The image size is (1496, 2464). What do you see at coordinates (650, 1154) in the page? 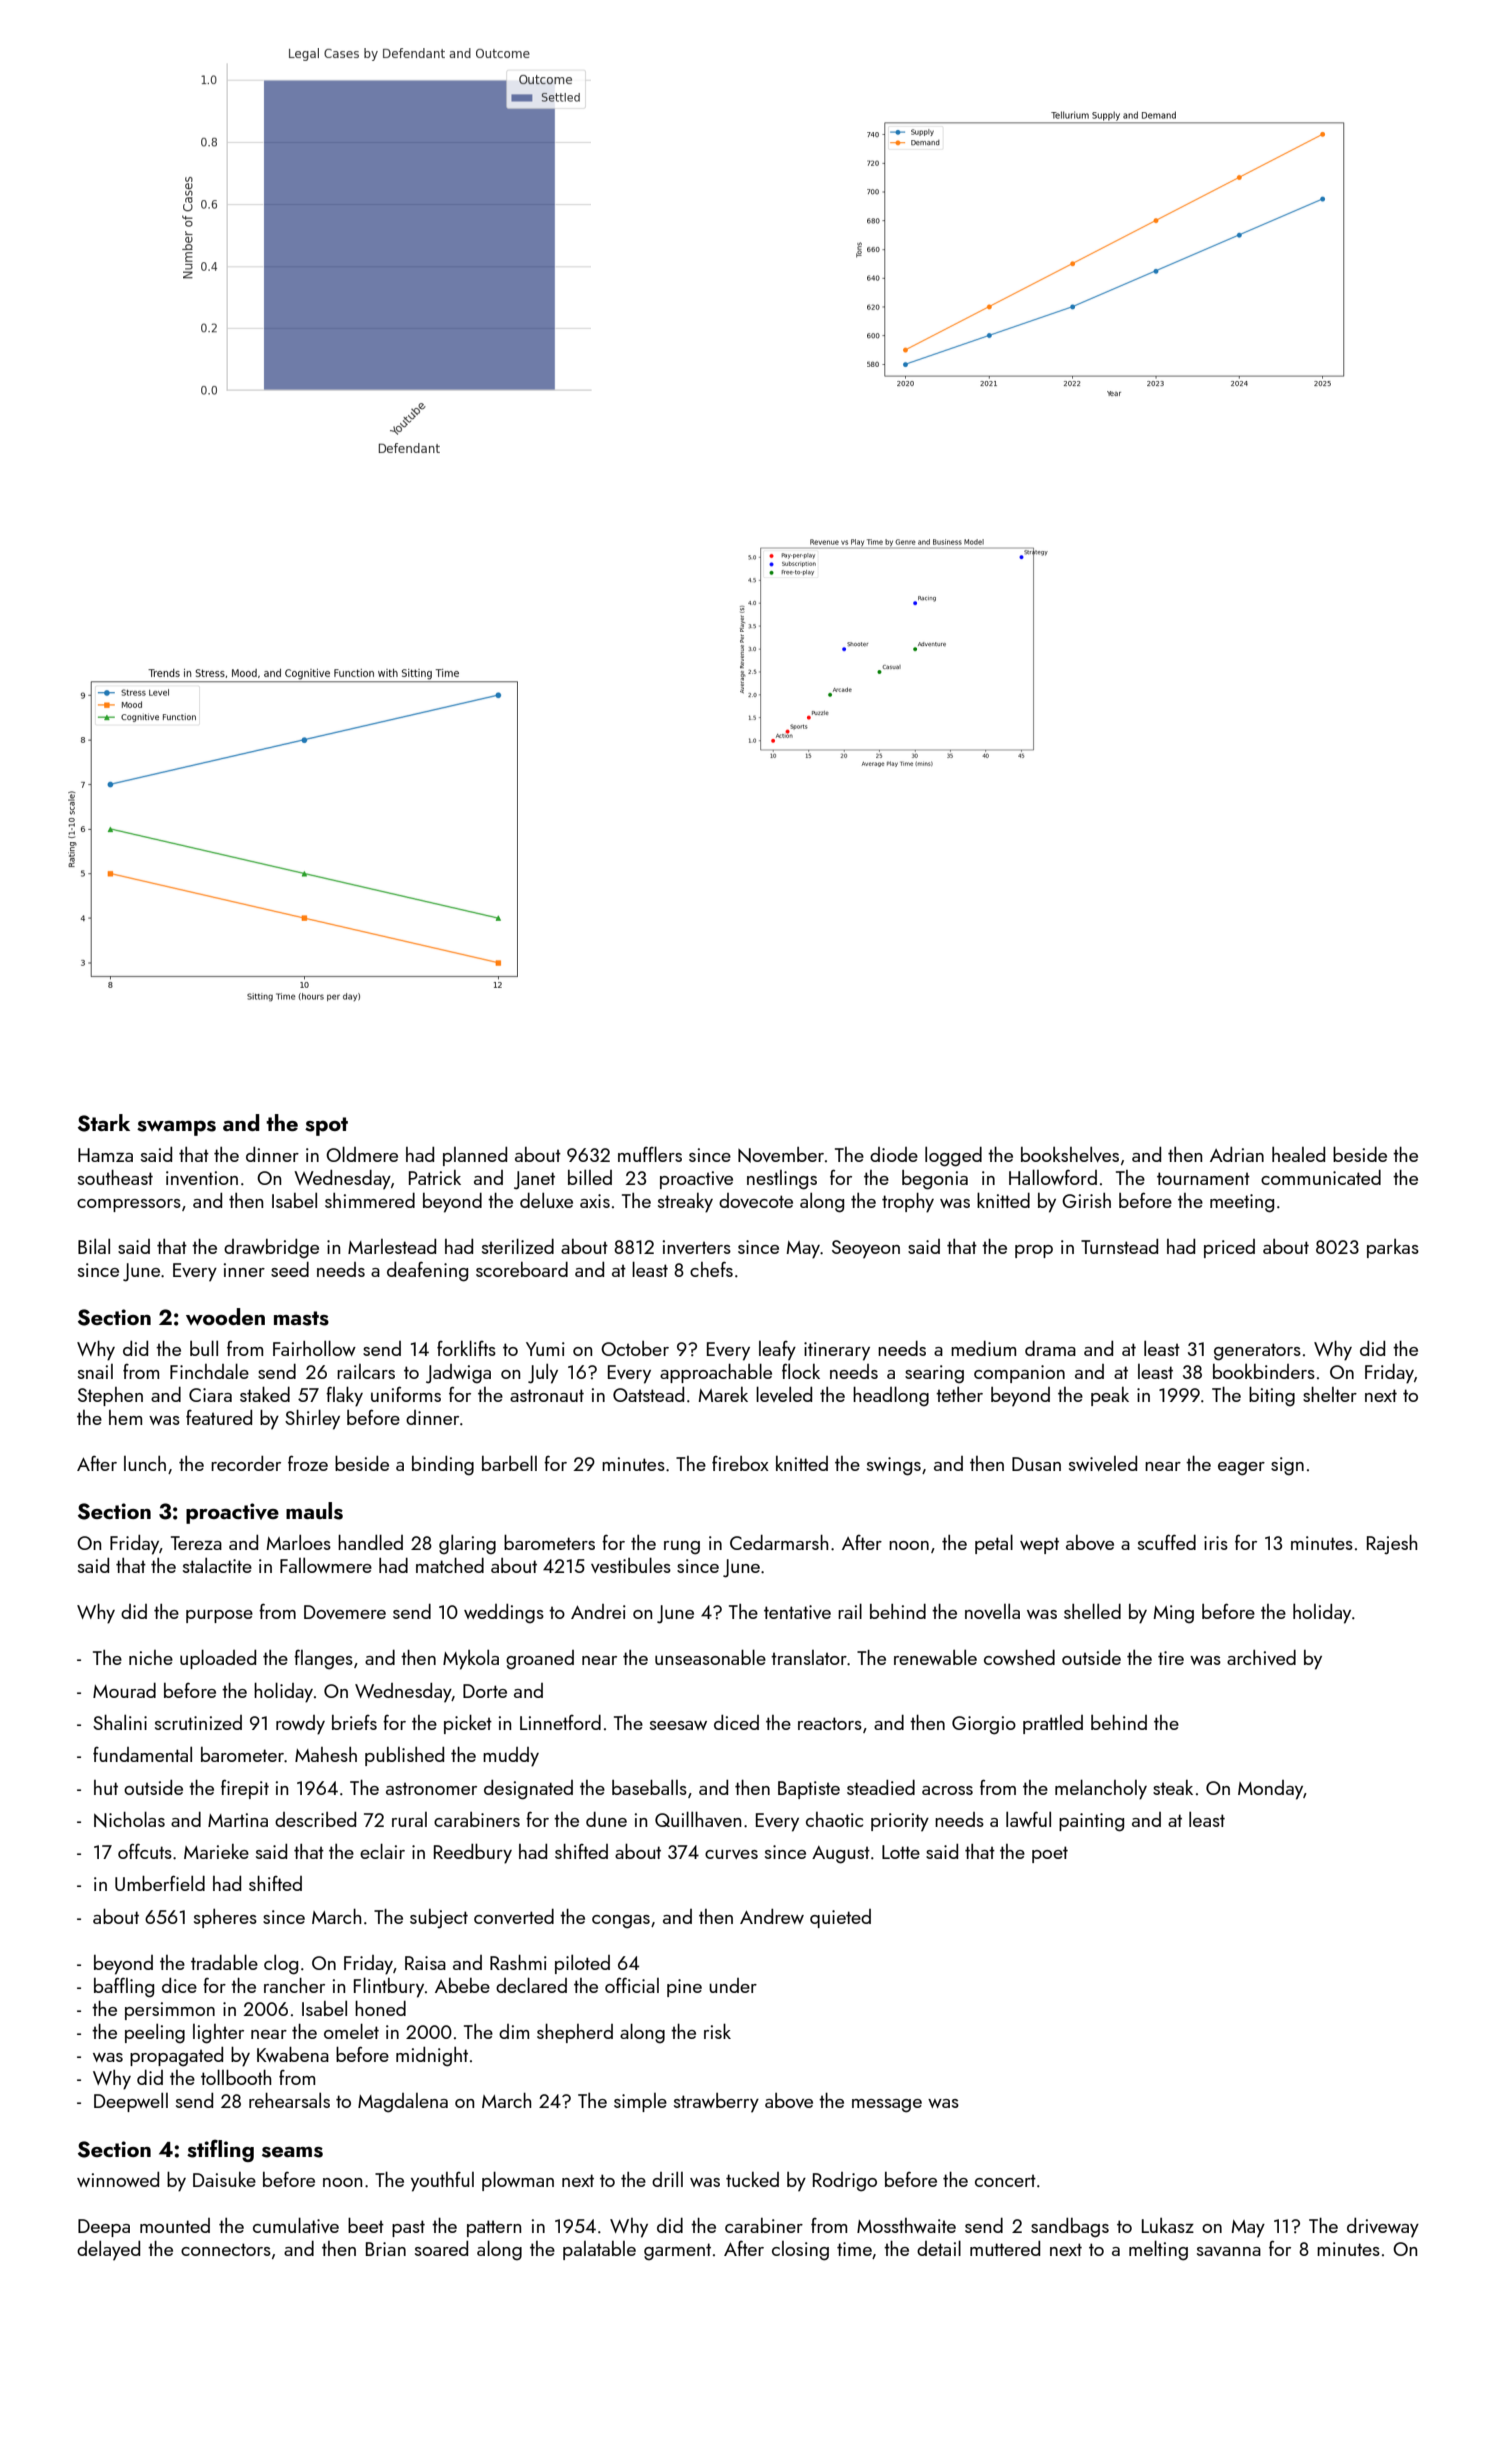
I see `mufflers` at bounding box center [650, 1154].
